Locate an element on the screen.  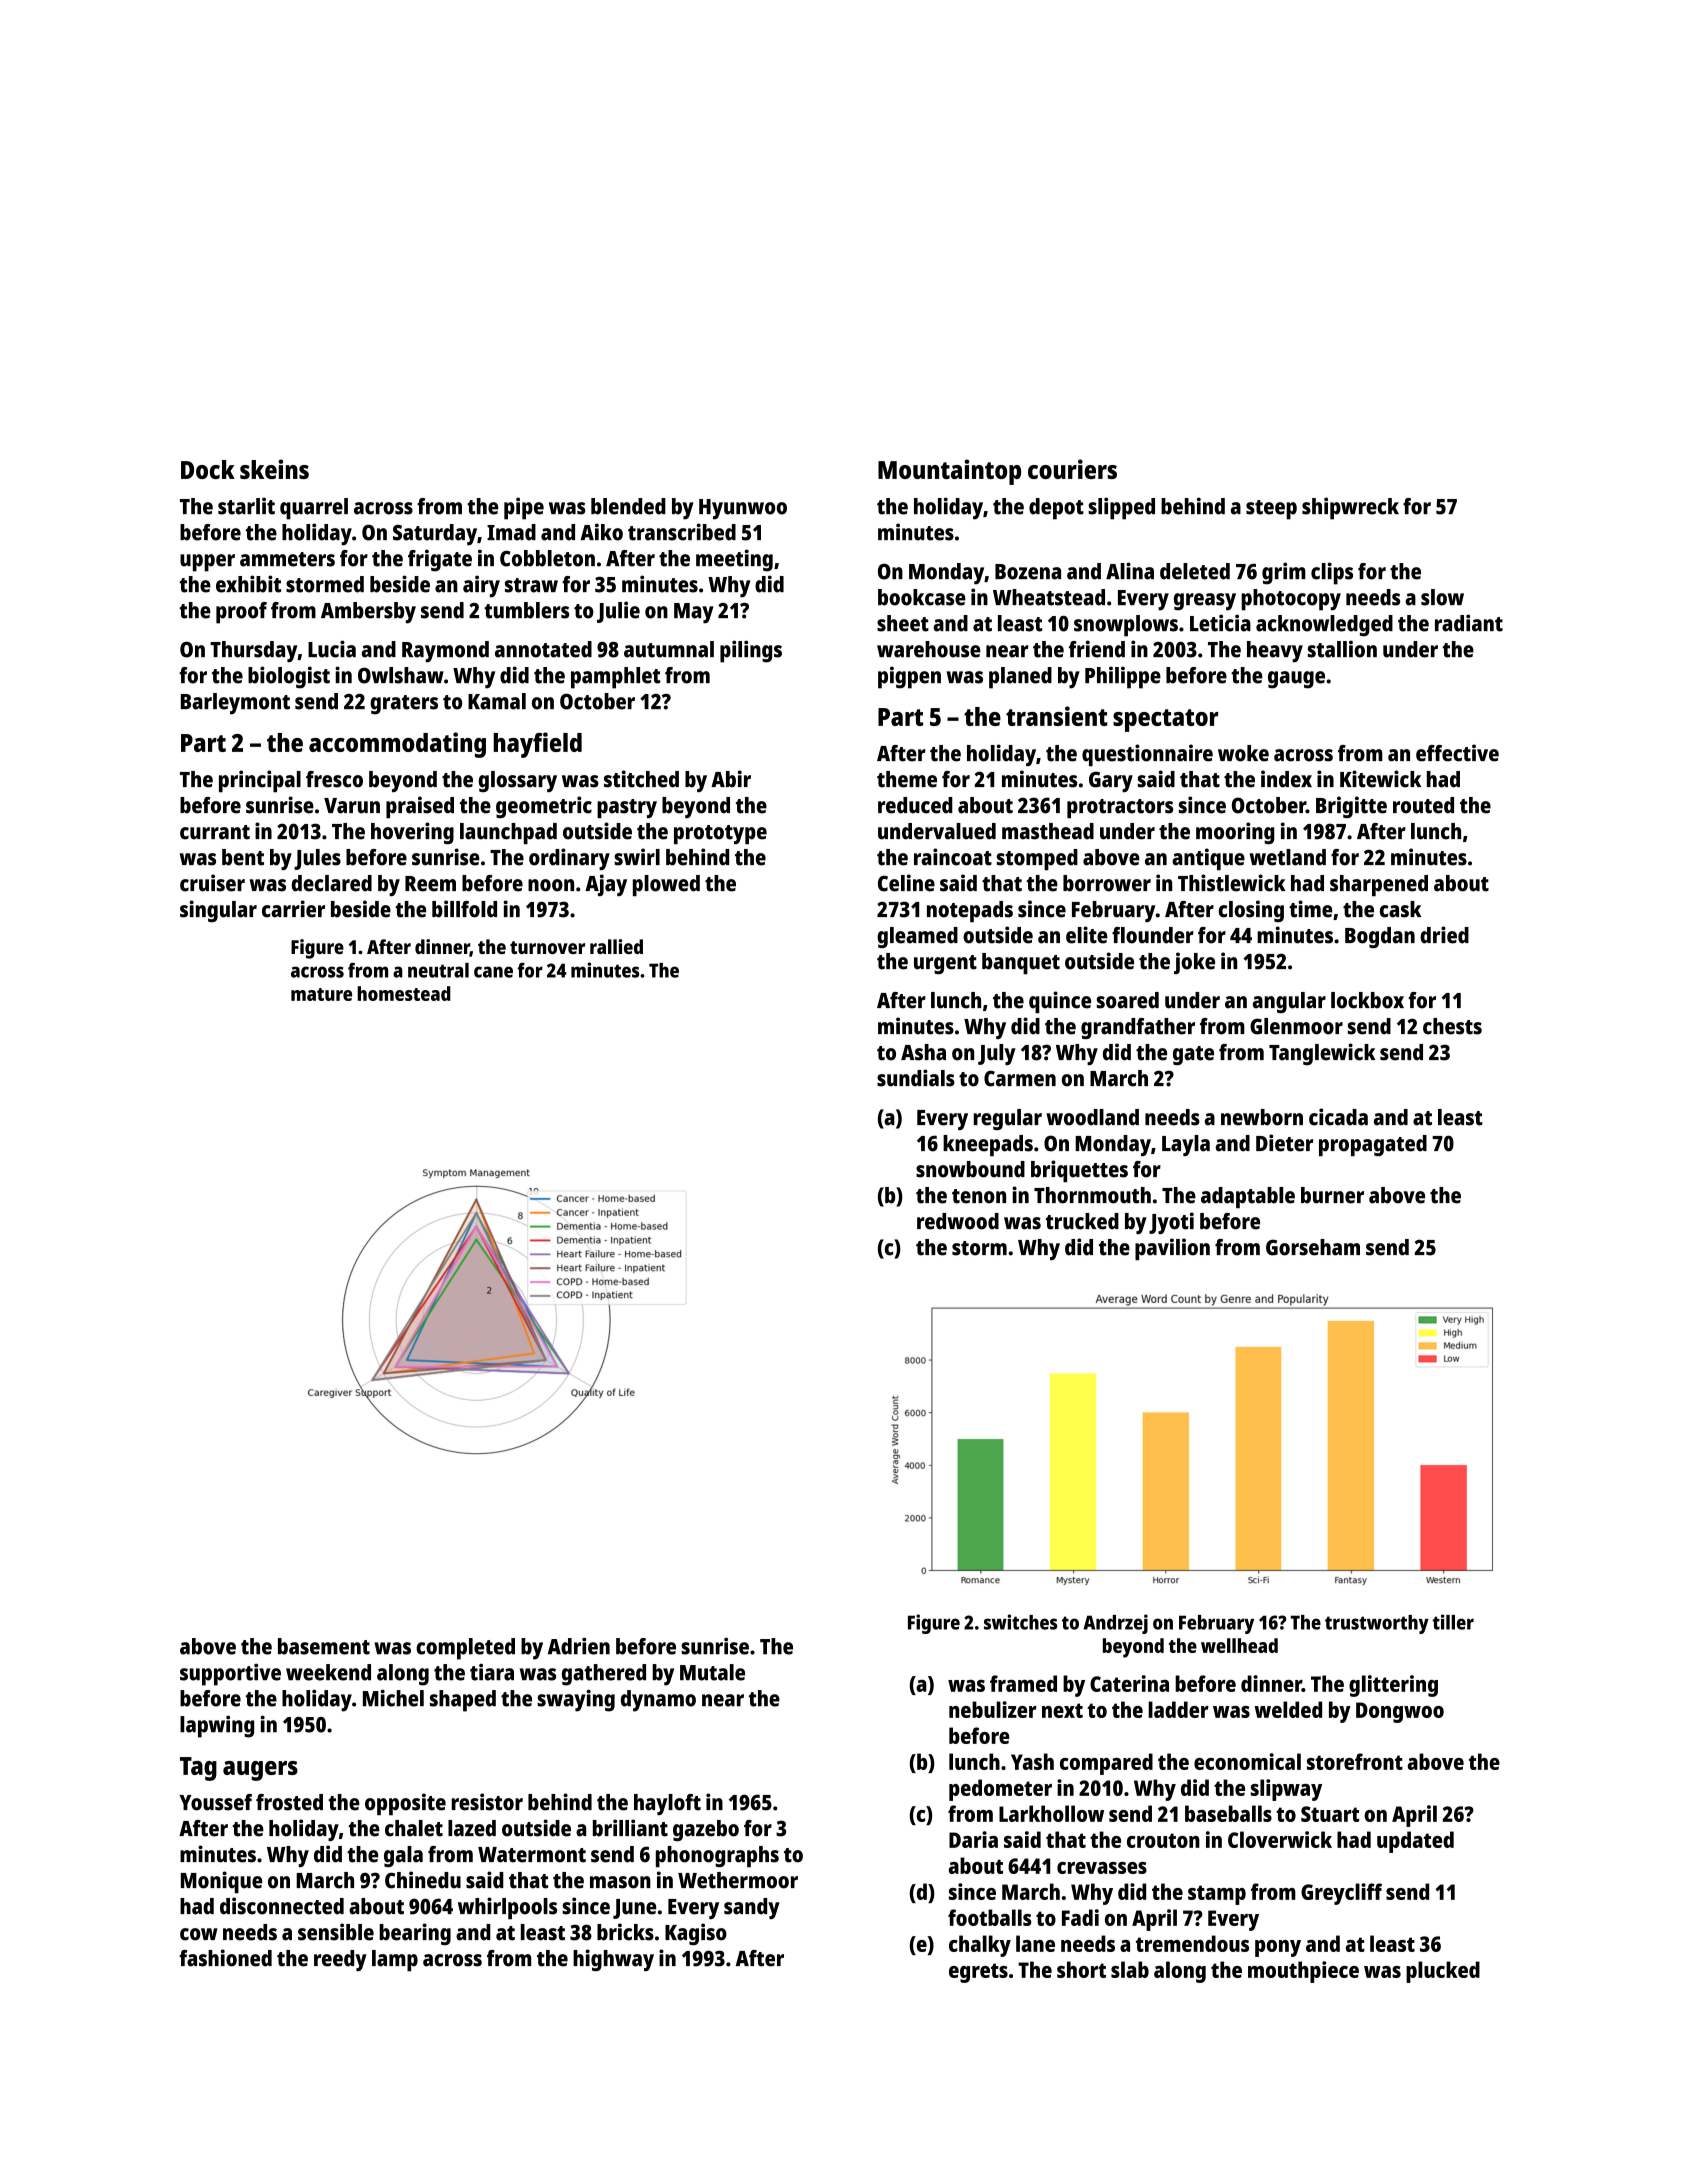
pipe is located at coordinates (524, 508).
